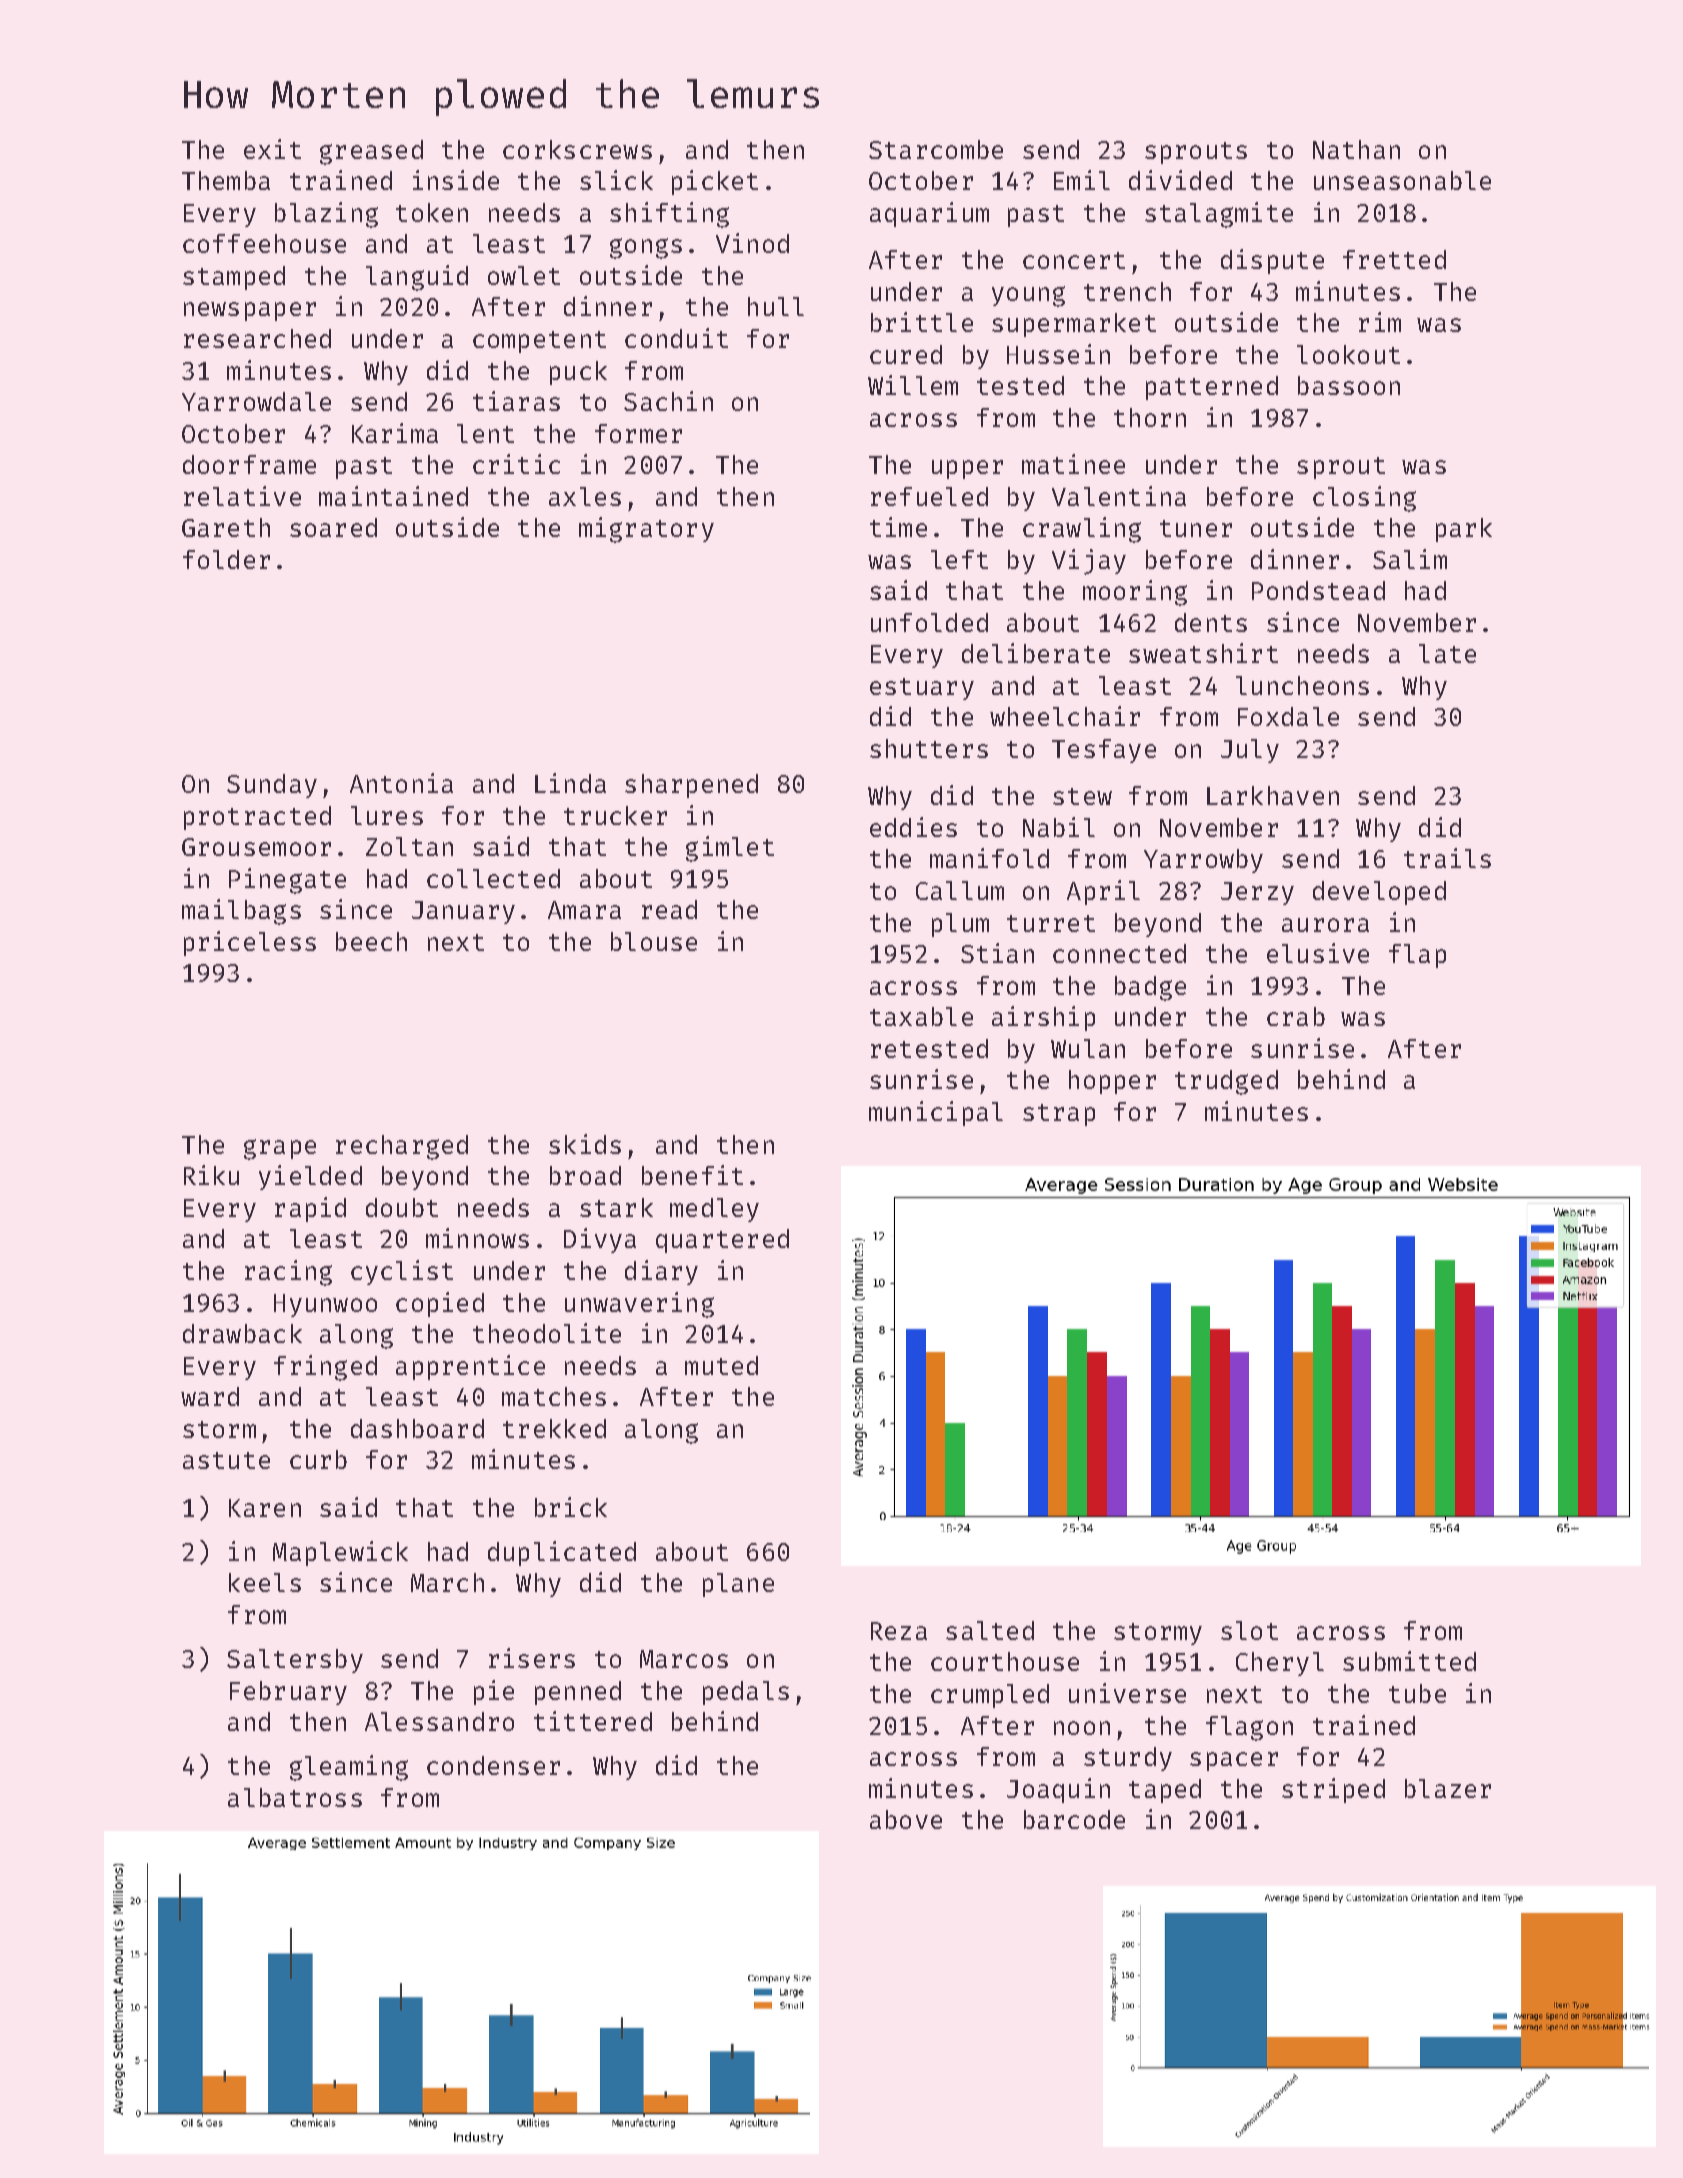 Image resolution: width=1683 pixels, height=2178 pixels. What do you see at coordinates (272, 149) in the image?
I see `exit` at bounding box center [272, 149].
